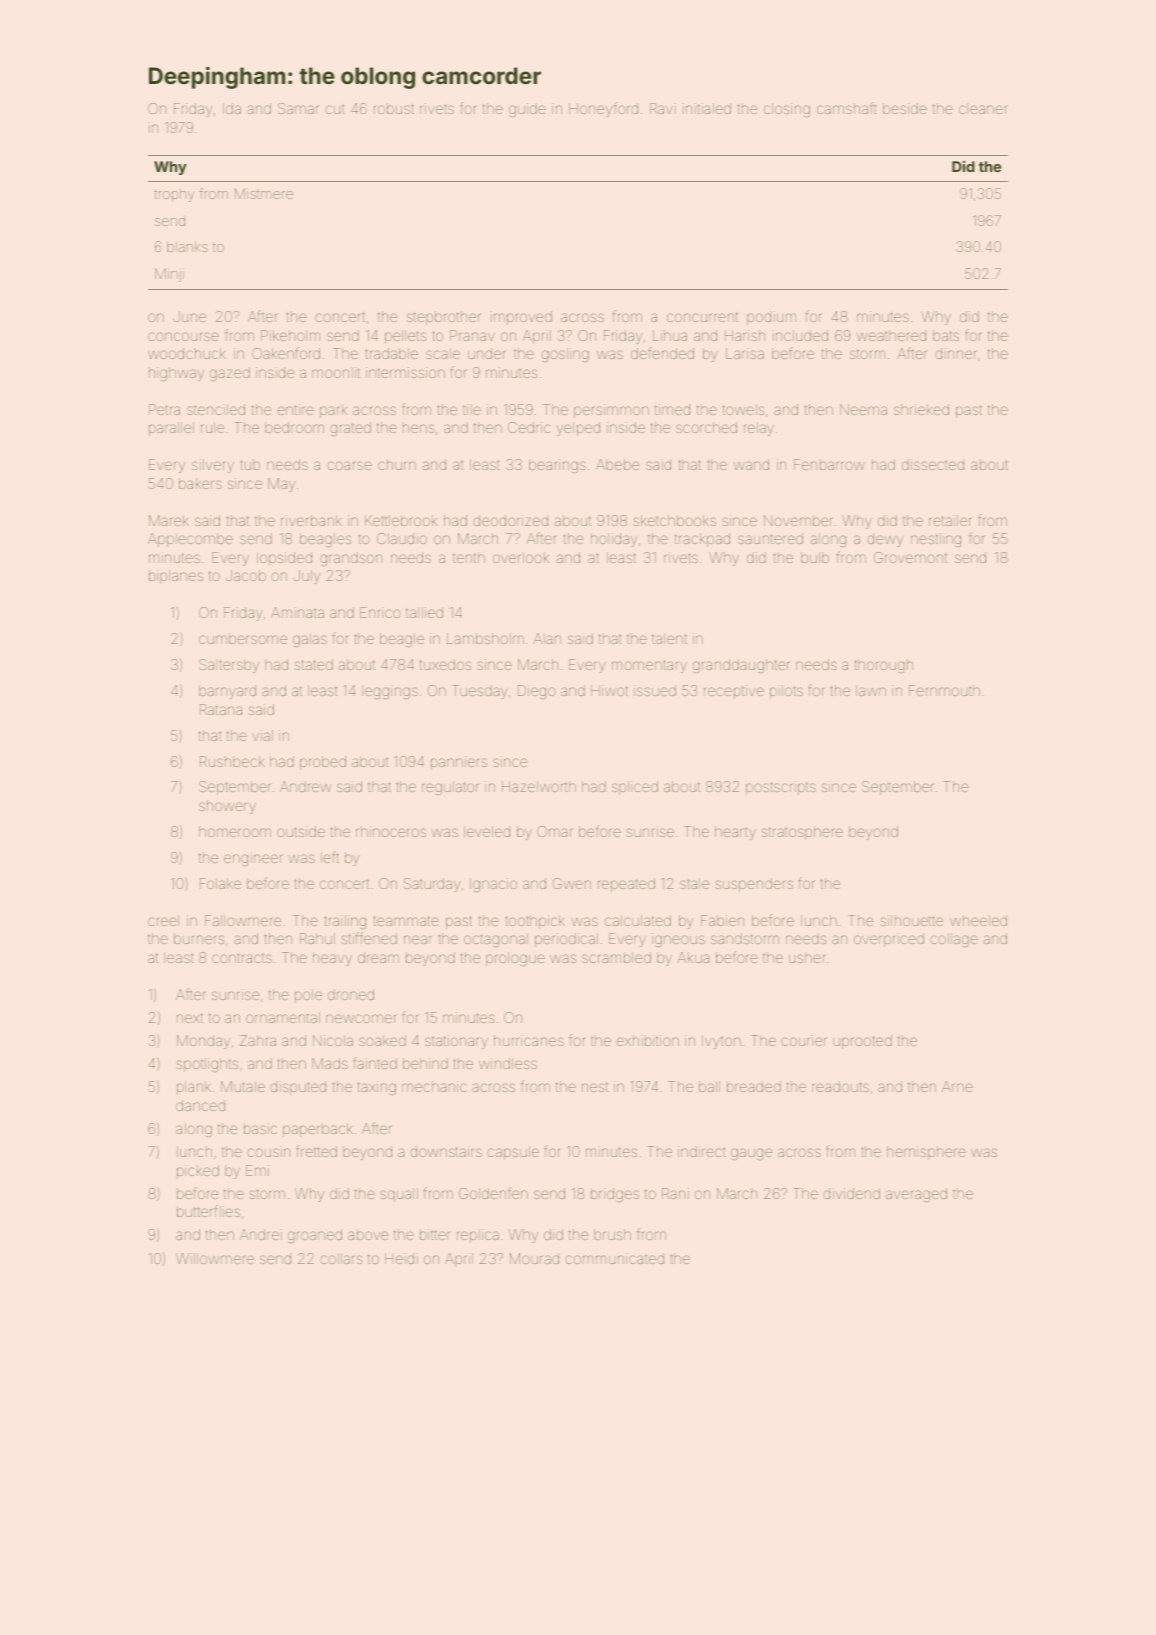 The height and width of the image is (1635, 1156). Describe the element at coordinates (317, 938) in the image. I see `Rahul` at that location.
